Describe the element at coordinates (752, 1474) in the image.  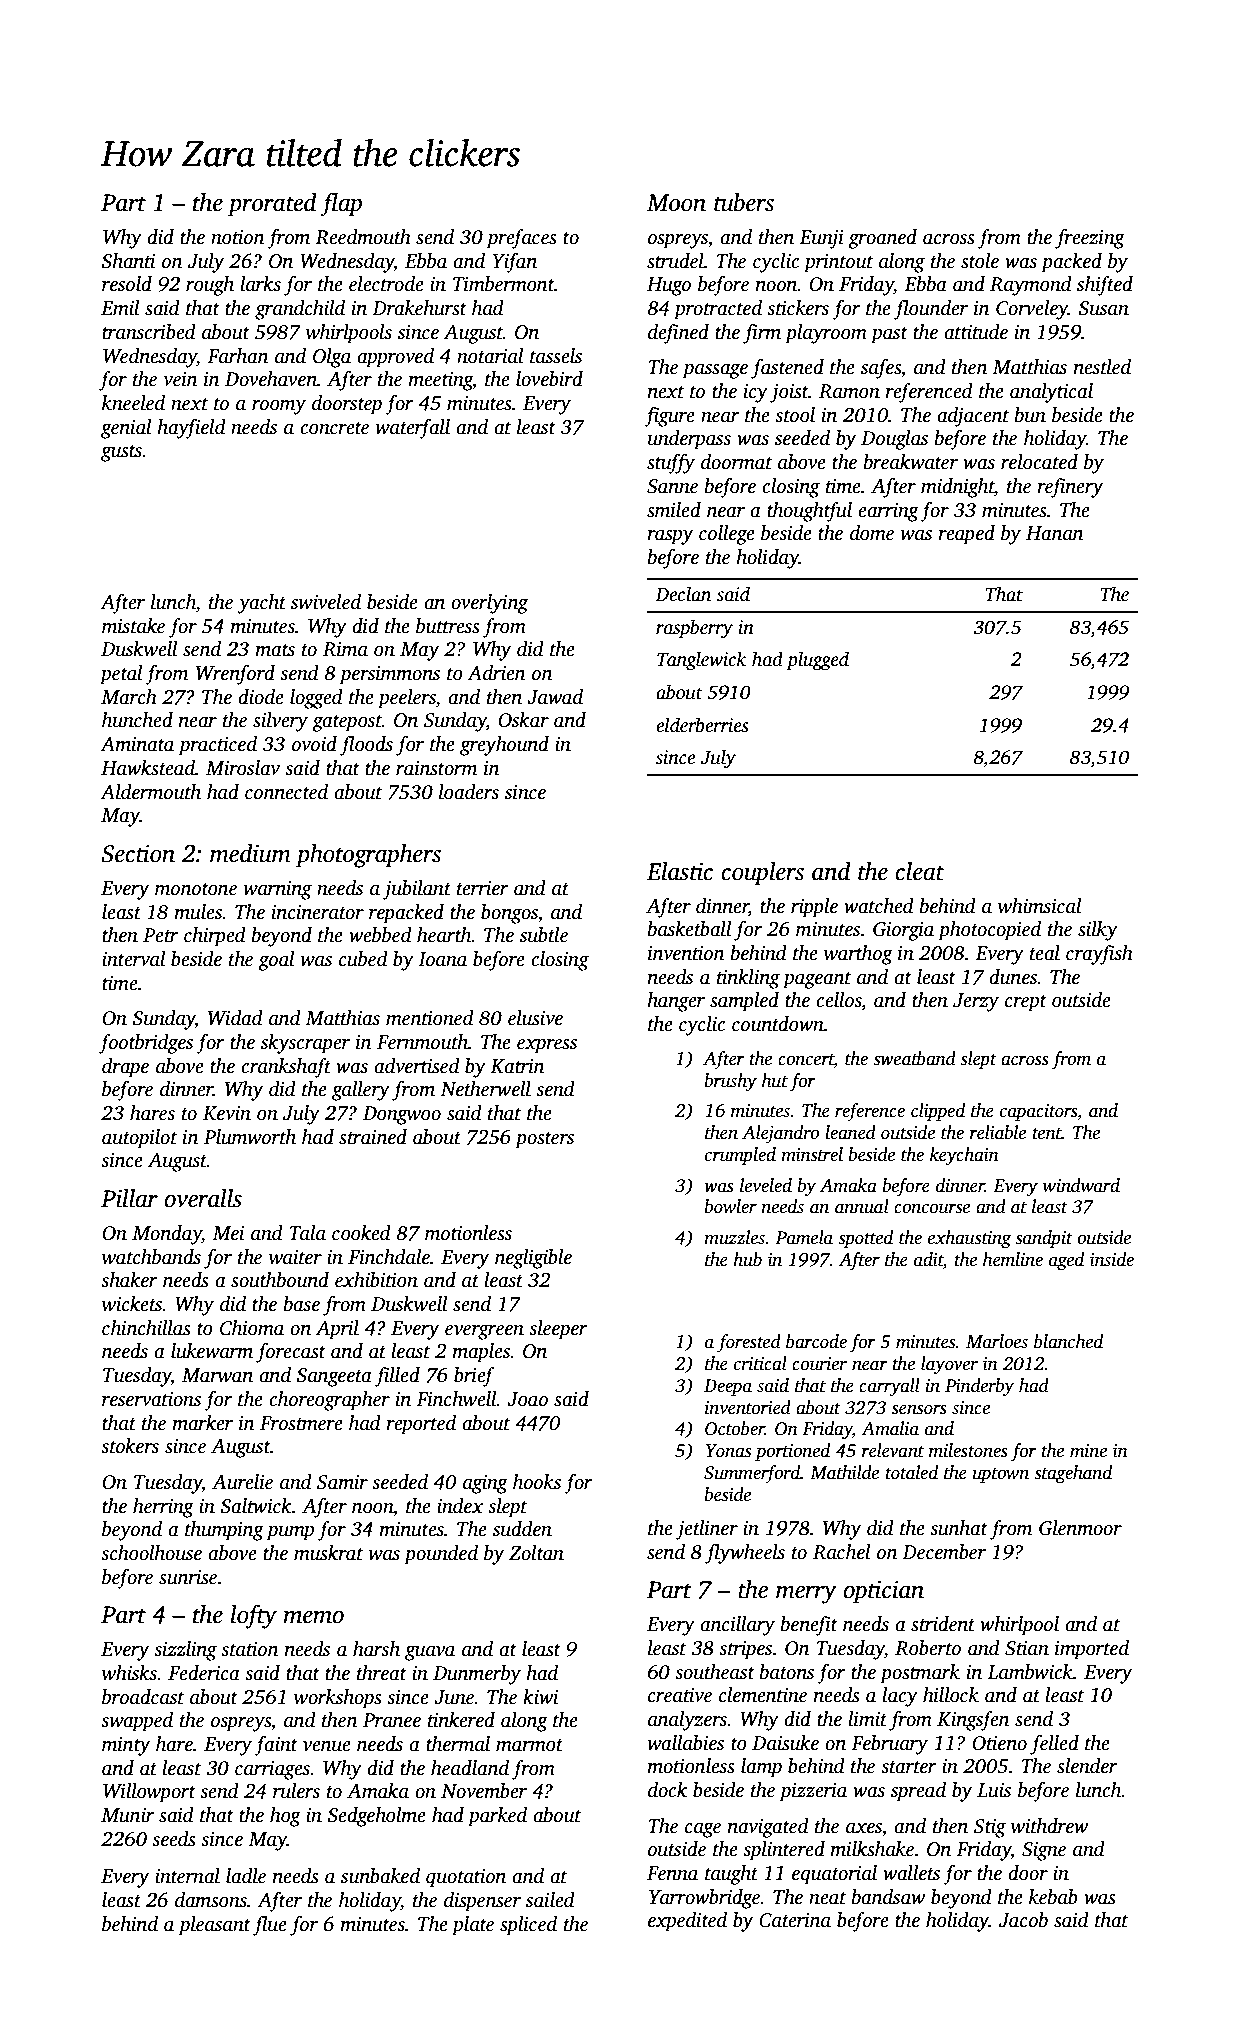
I see `Summerford` at that location.
